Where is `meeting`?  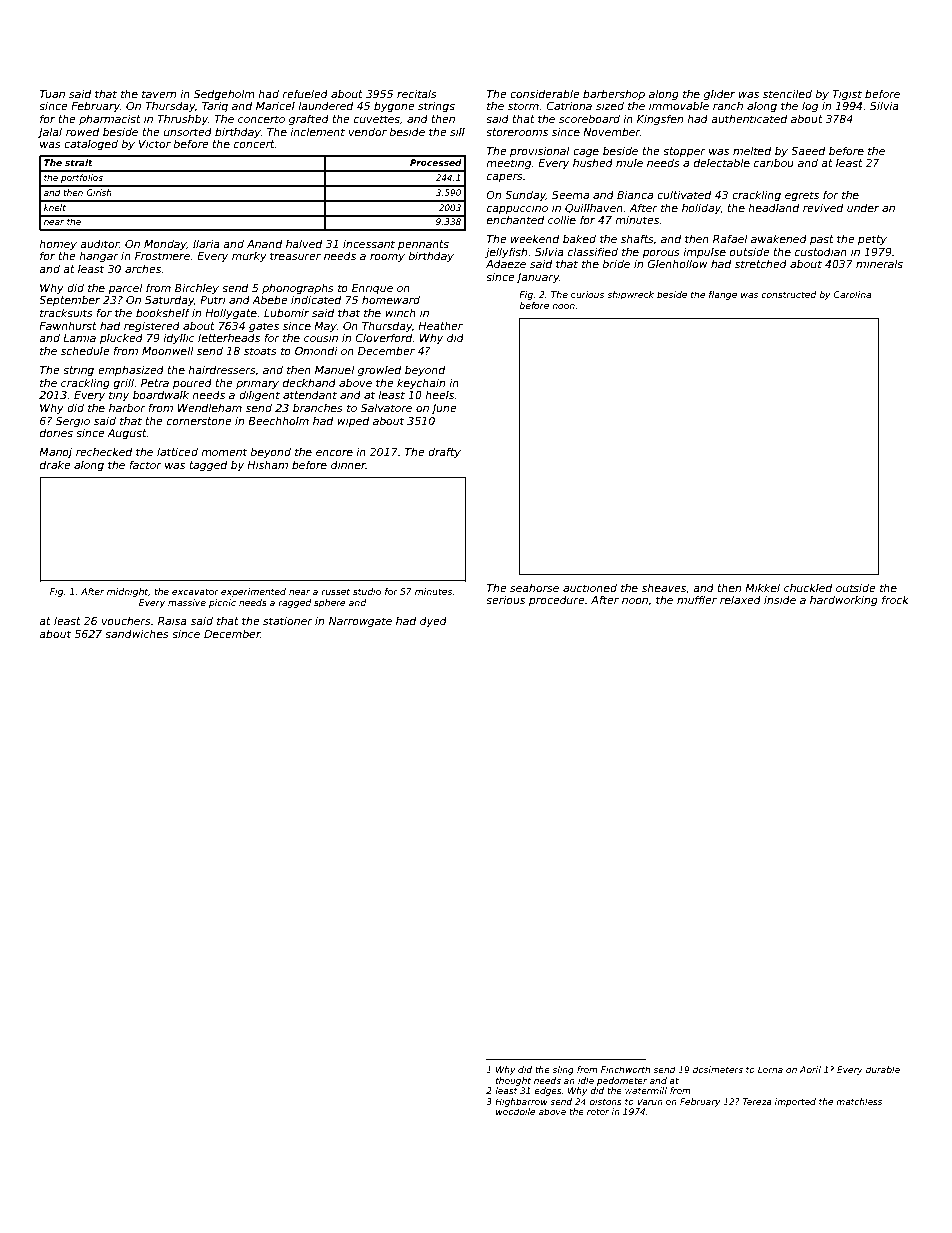 meeting is located at coordinates (508, 164).
